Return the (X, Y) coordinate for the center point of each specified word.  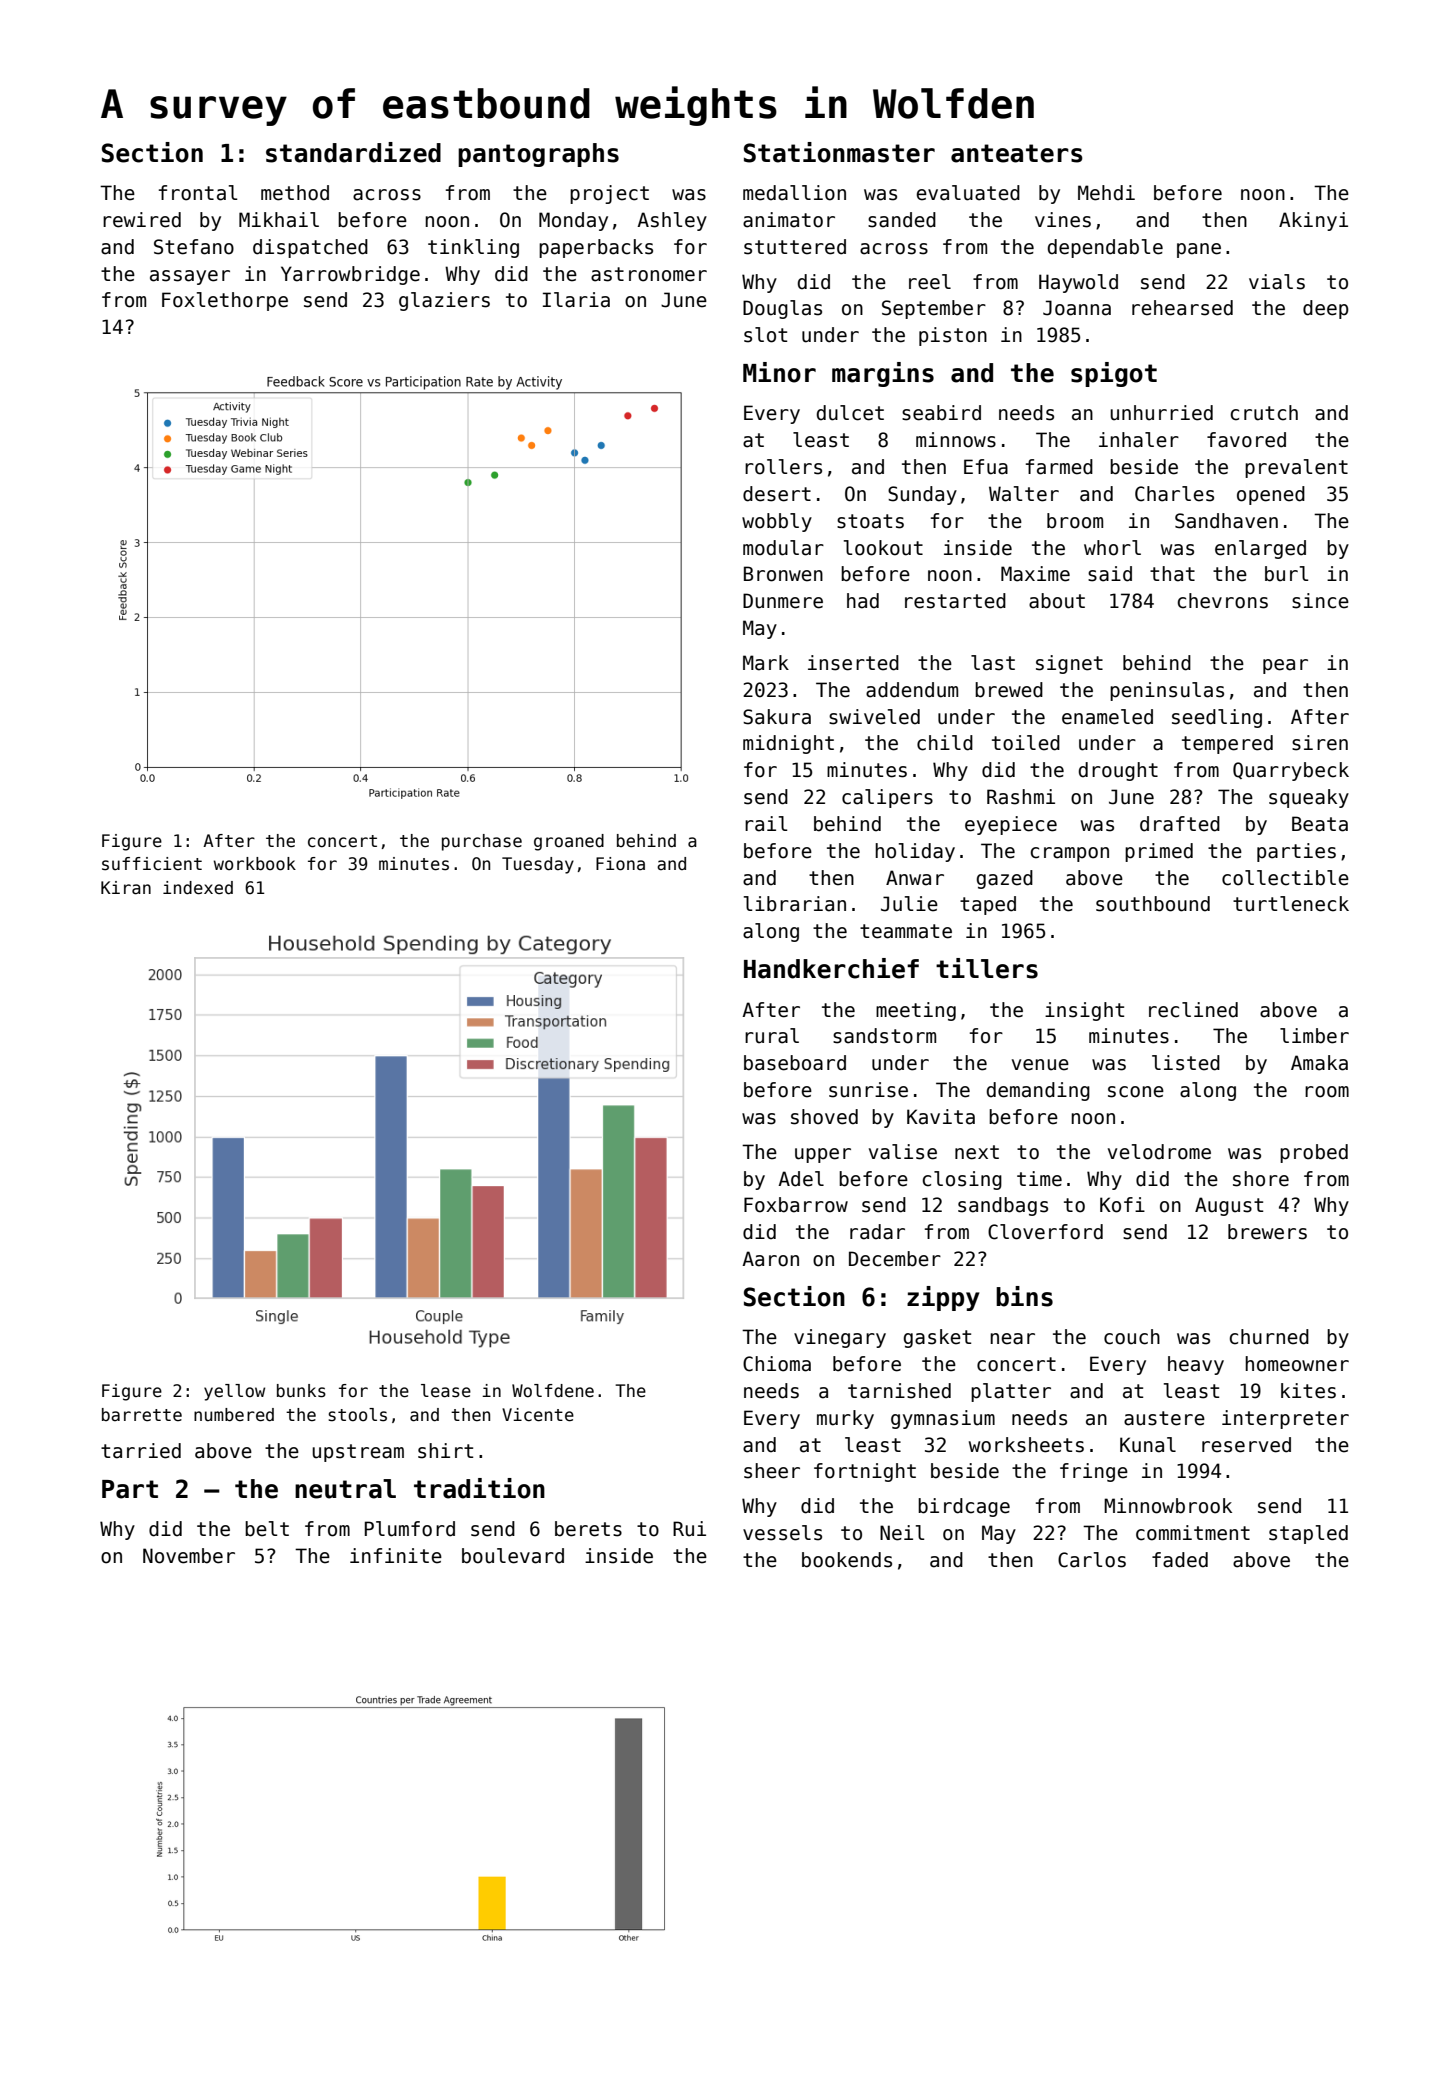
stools (357, 1415)
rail (766, 824)
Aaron (770, 1259)
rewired (142, 220)
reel (930, 282)
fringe (1094, 1472)
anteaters (1017, 153)
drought (1118, 771)
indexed (198, 888)
